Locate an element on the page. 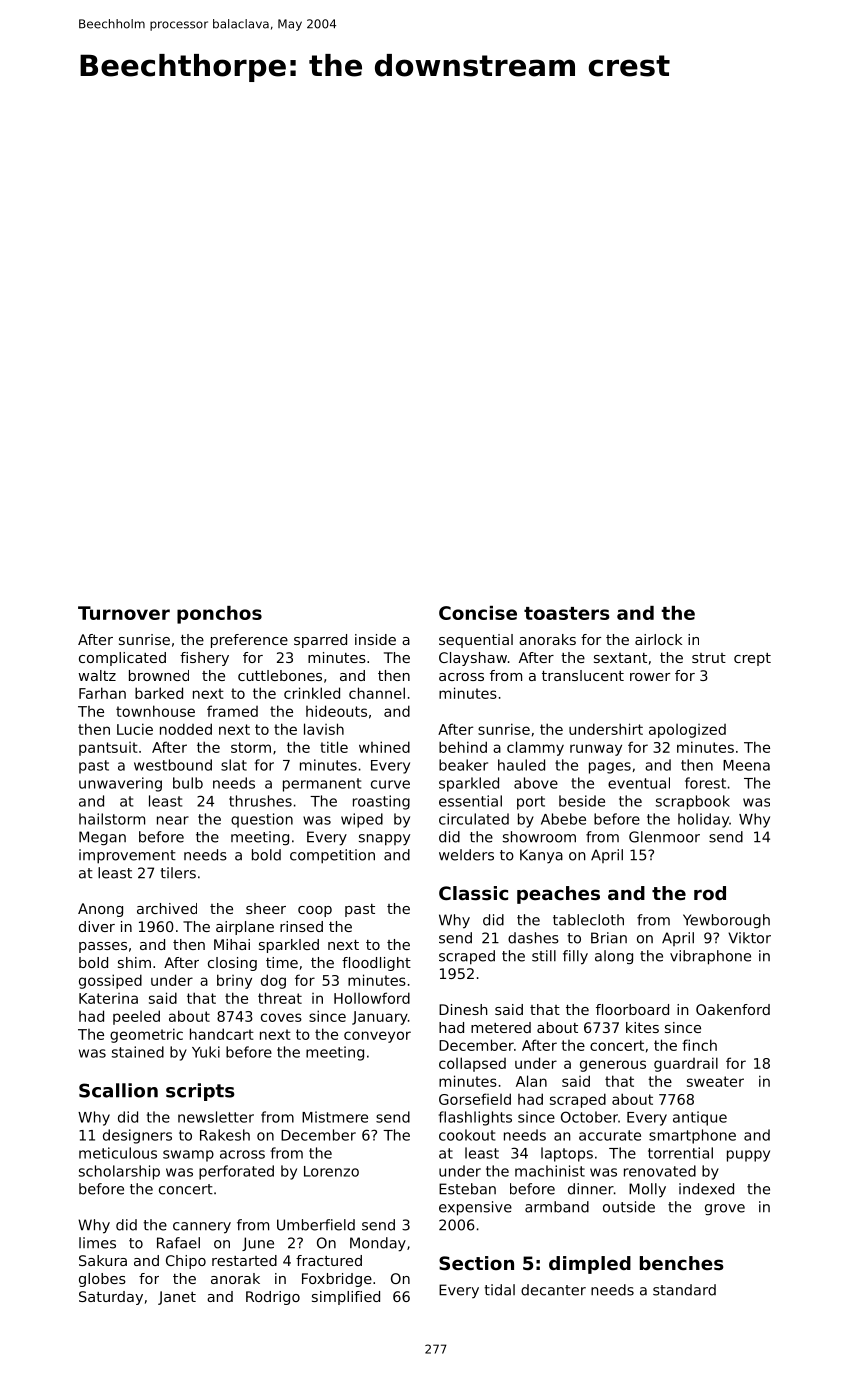 This document has height=1400, width=849. coves is located at coordinates (281, 1017).
